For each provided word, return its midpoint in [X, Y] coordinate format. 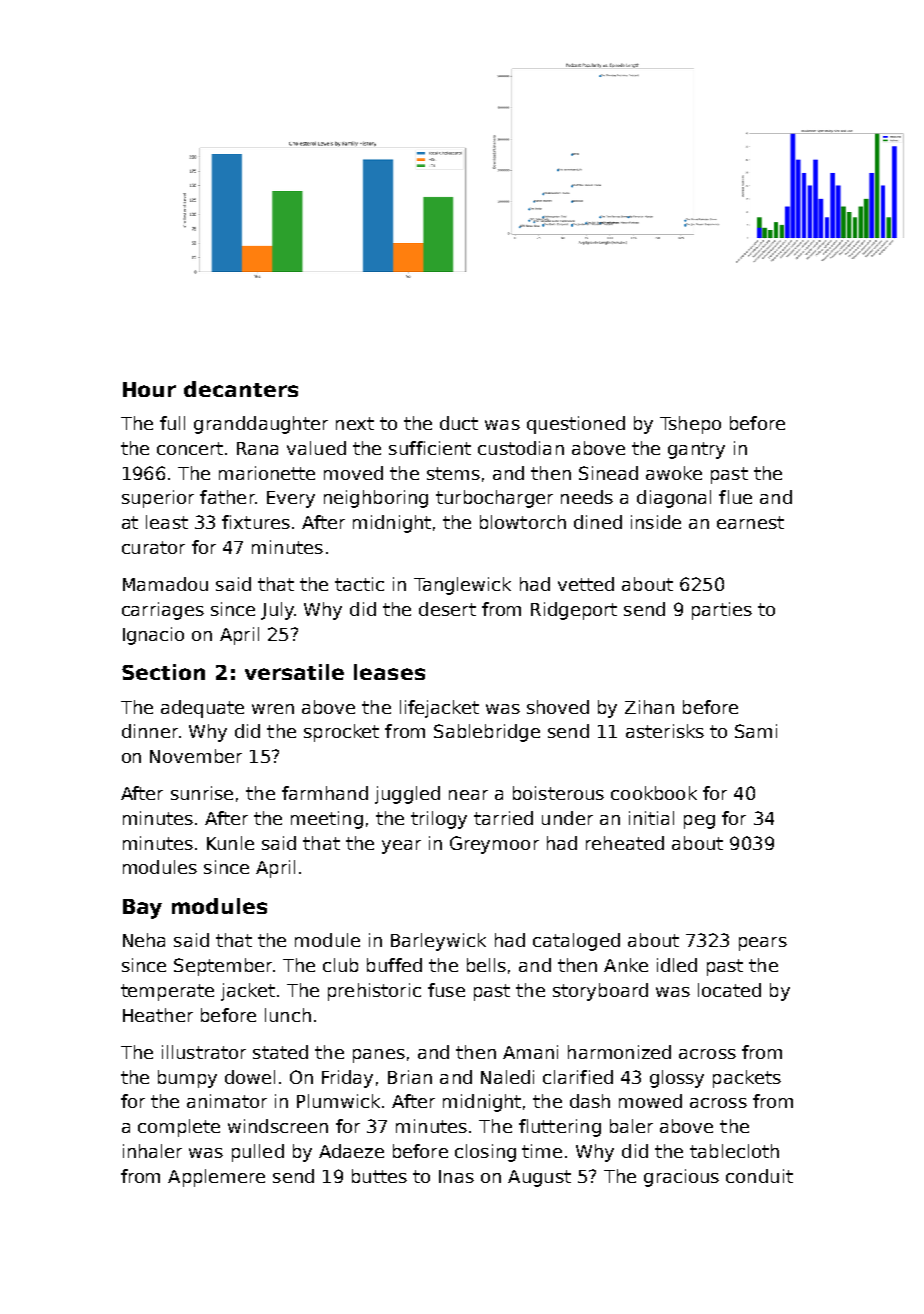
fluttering [560, 1128]
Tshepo [690, 425]
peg [699, 822]
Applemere [216, 1178]
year [401, 847]
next [355, 423]
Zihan [649, 707]
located [729, 990]
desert [447, 609]
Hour [149, 389]
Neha [144, 940]
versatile [294, 672]
